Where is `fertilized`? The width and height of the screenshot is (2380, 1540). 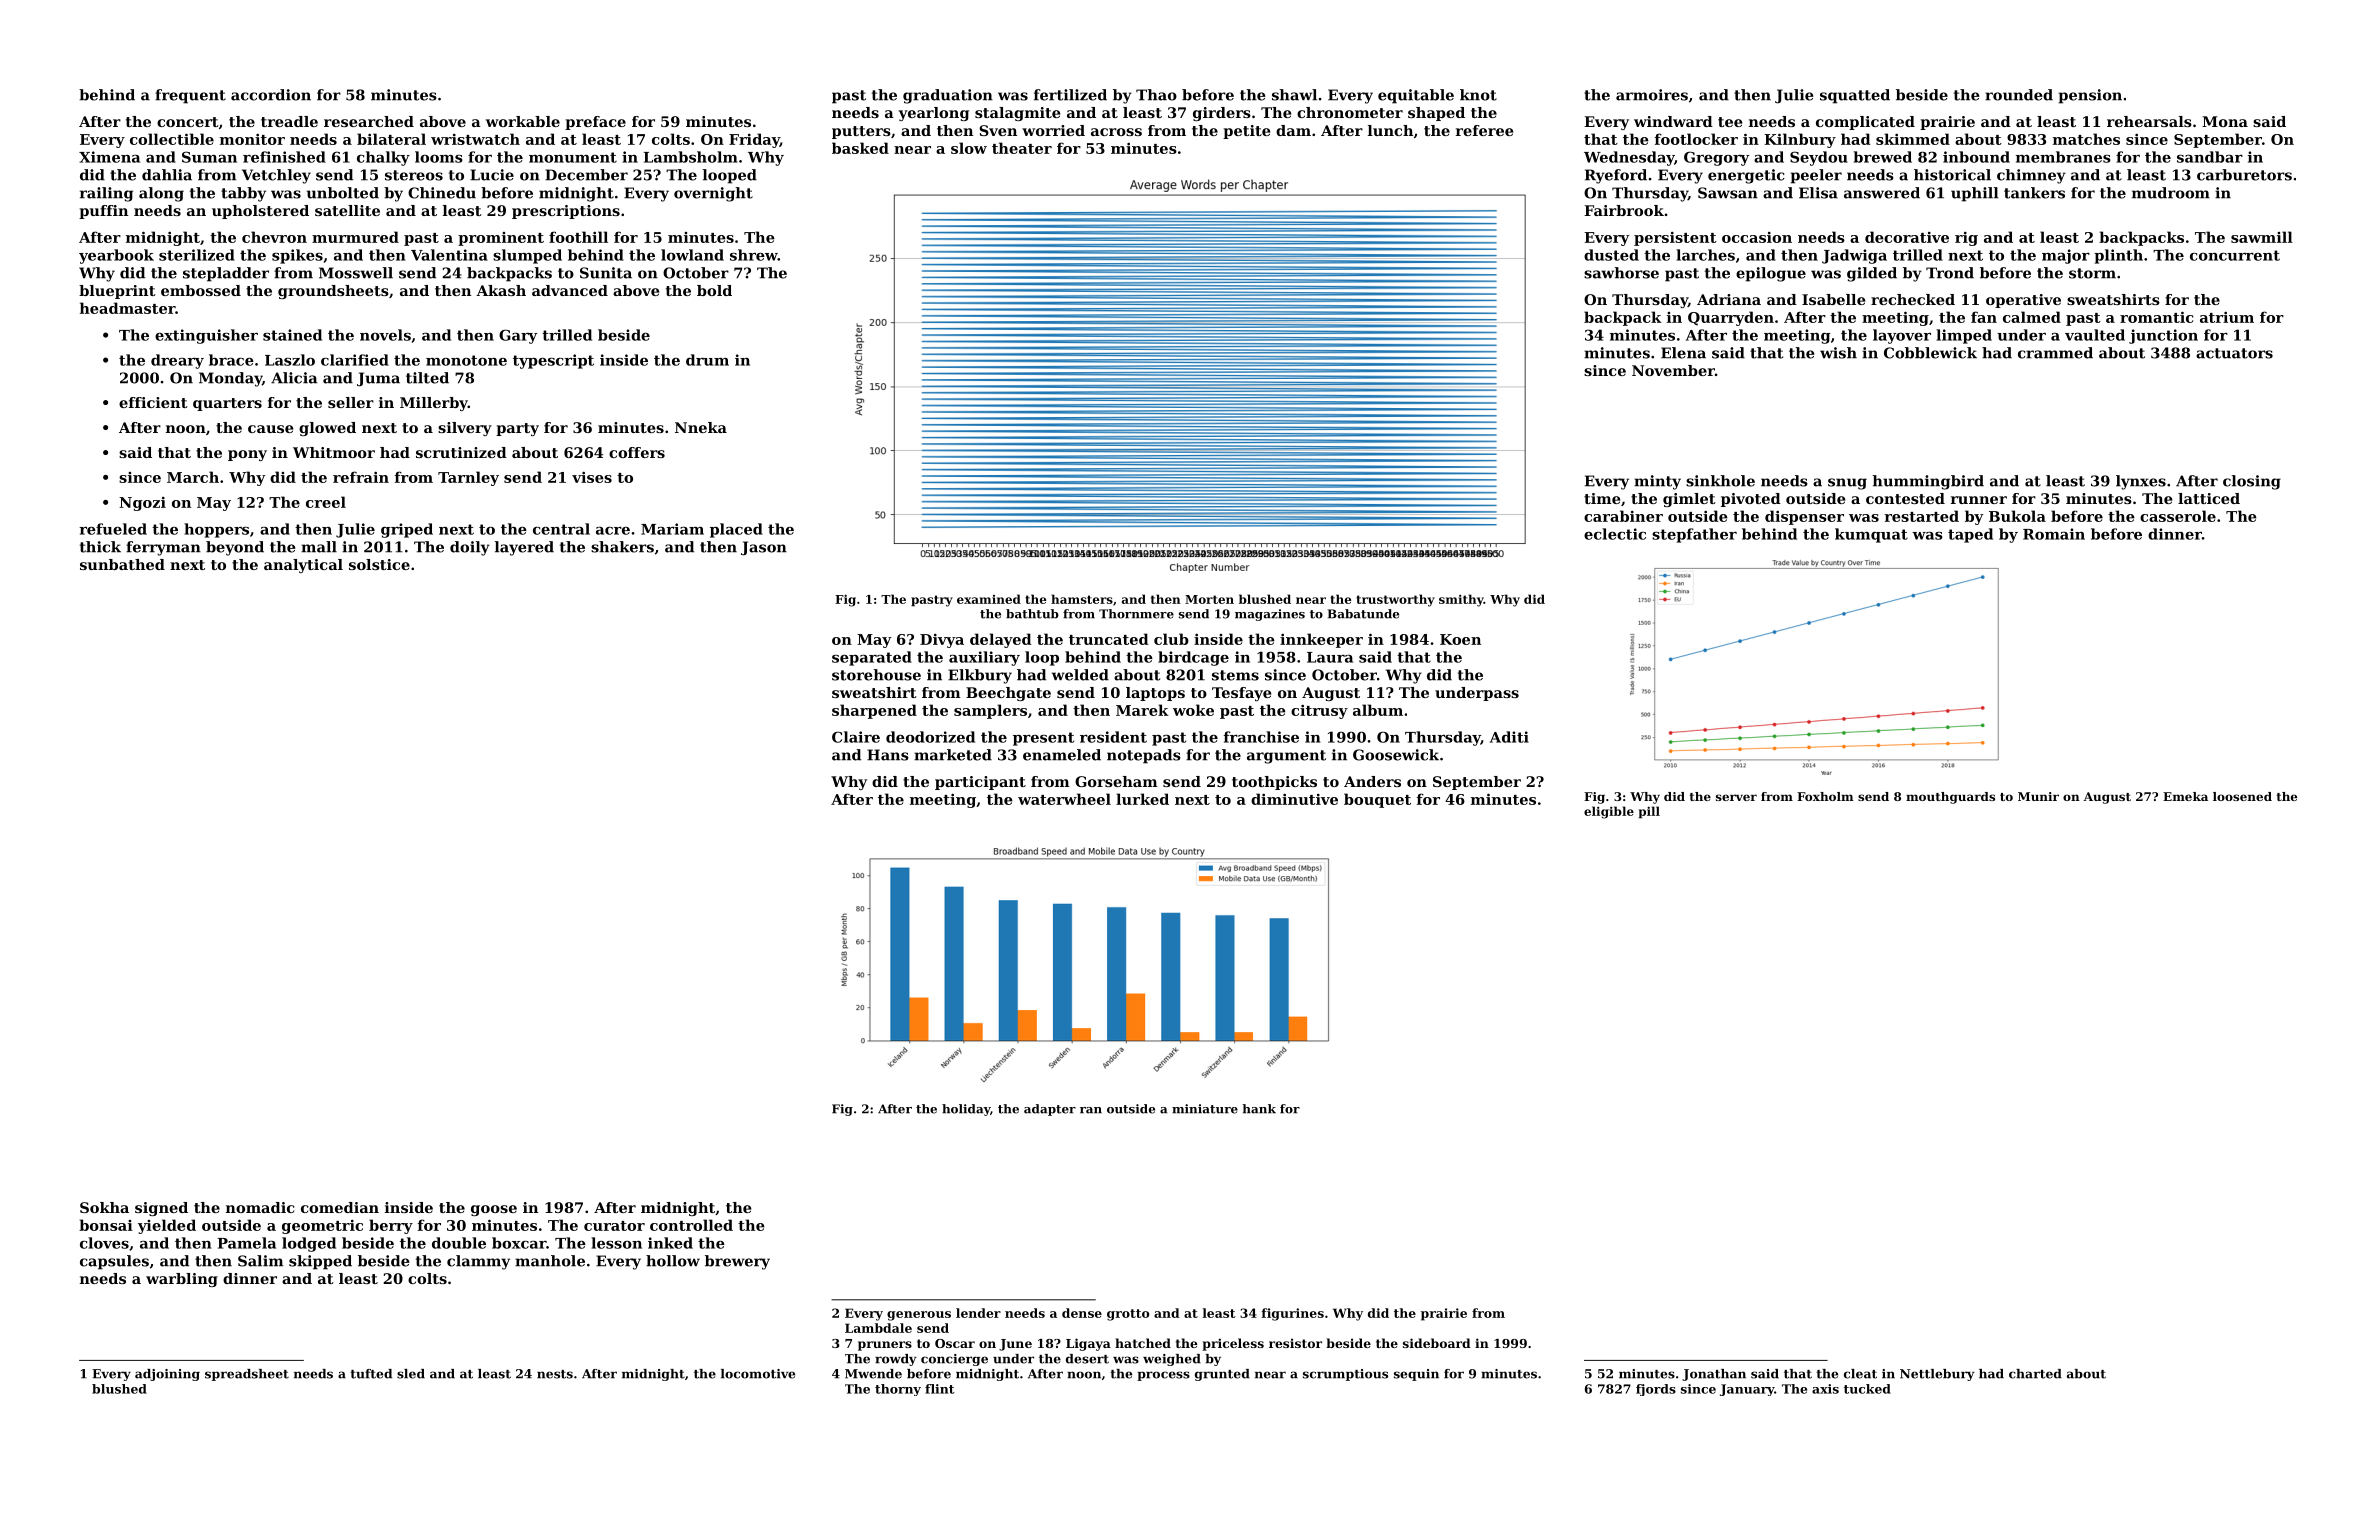 fertilized is located at coordinates (1070, 95).
